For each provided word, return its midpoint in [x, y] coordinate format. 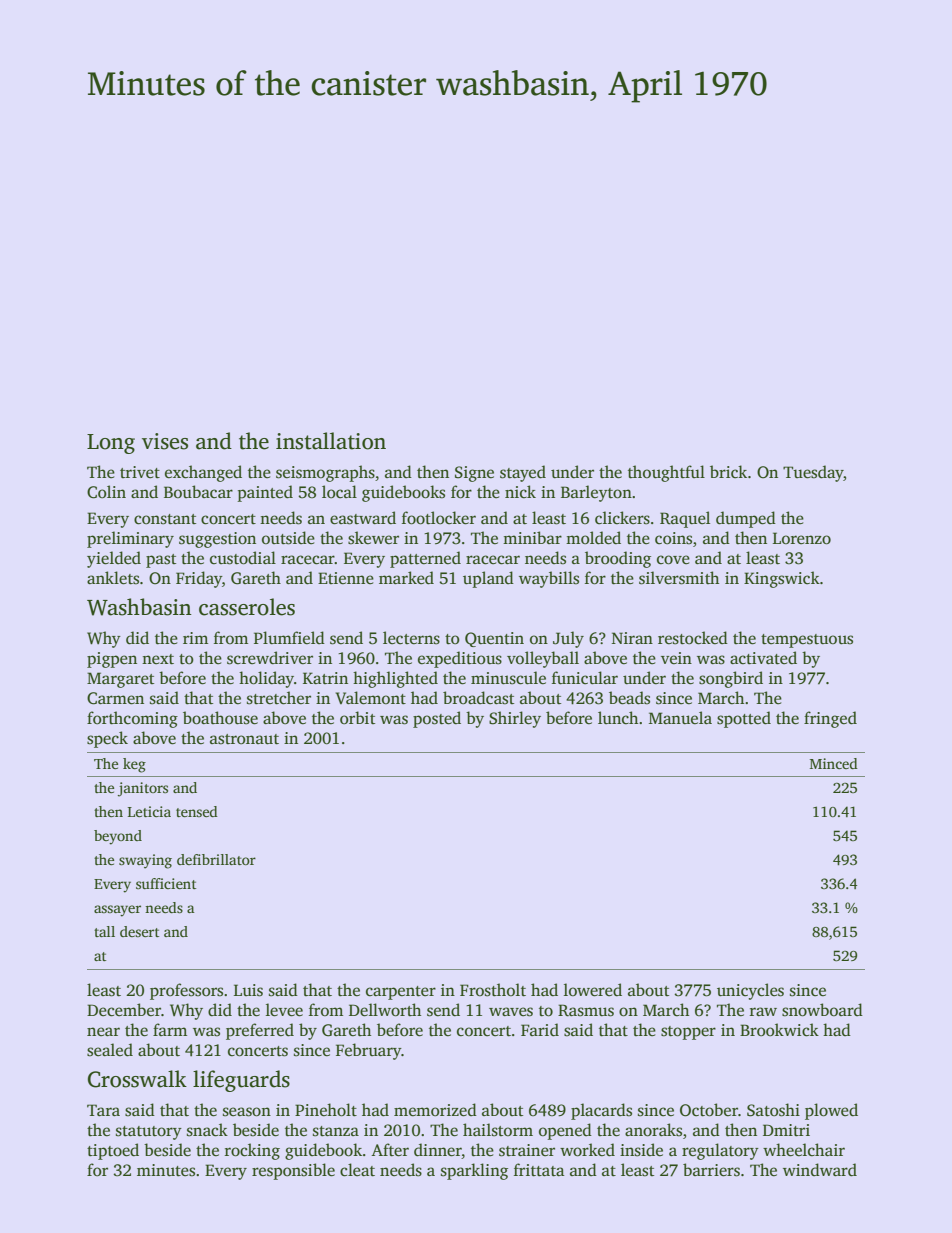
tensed [197, 811]
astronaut [244, 739]
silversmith [679, 578]
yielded [114, 559]
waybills [549, 579]
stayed [523, 473]
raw [763, 1011]
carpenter [401, 993]
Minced [834, 763]
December [124, 1010]
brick [728, 472]
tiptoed [113, 1151]
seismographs [325, 473]
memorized [435, 1110]
